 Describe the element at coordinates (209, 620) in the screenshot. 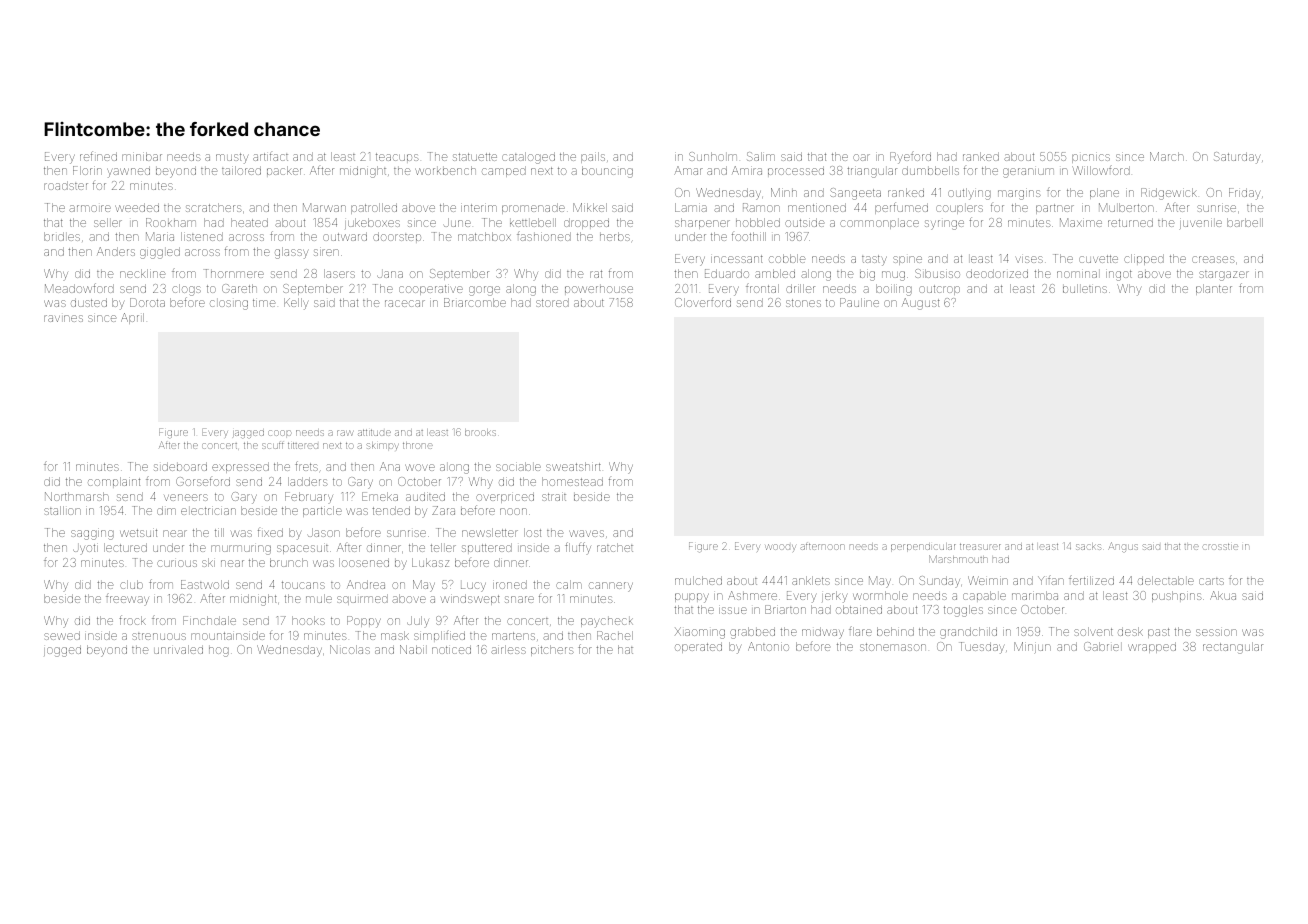

I see `Finchdale` at that location.
